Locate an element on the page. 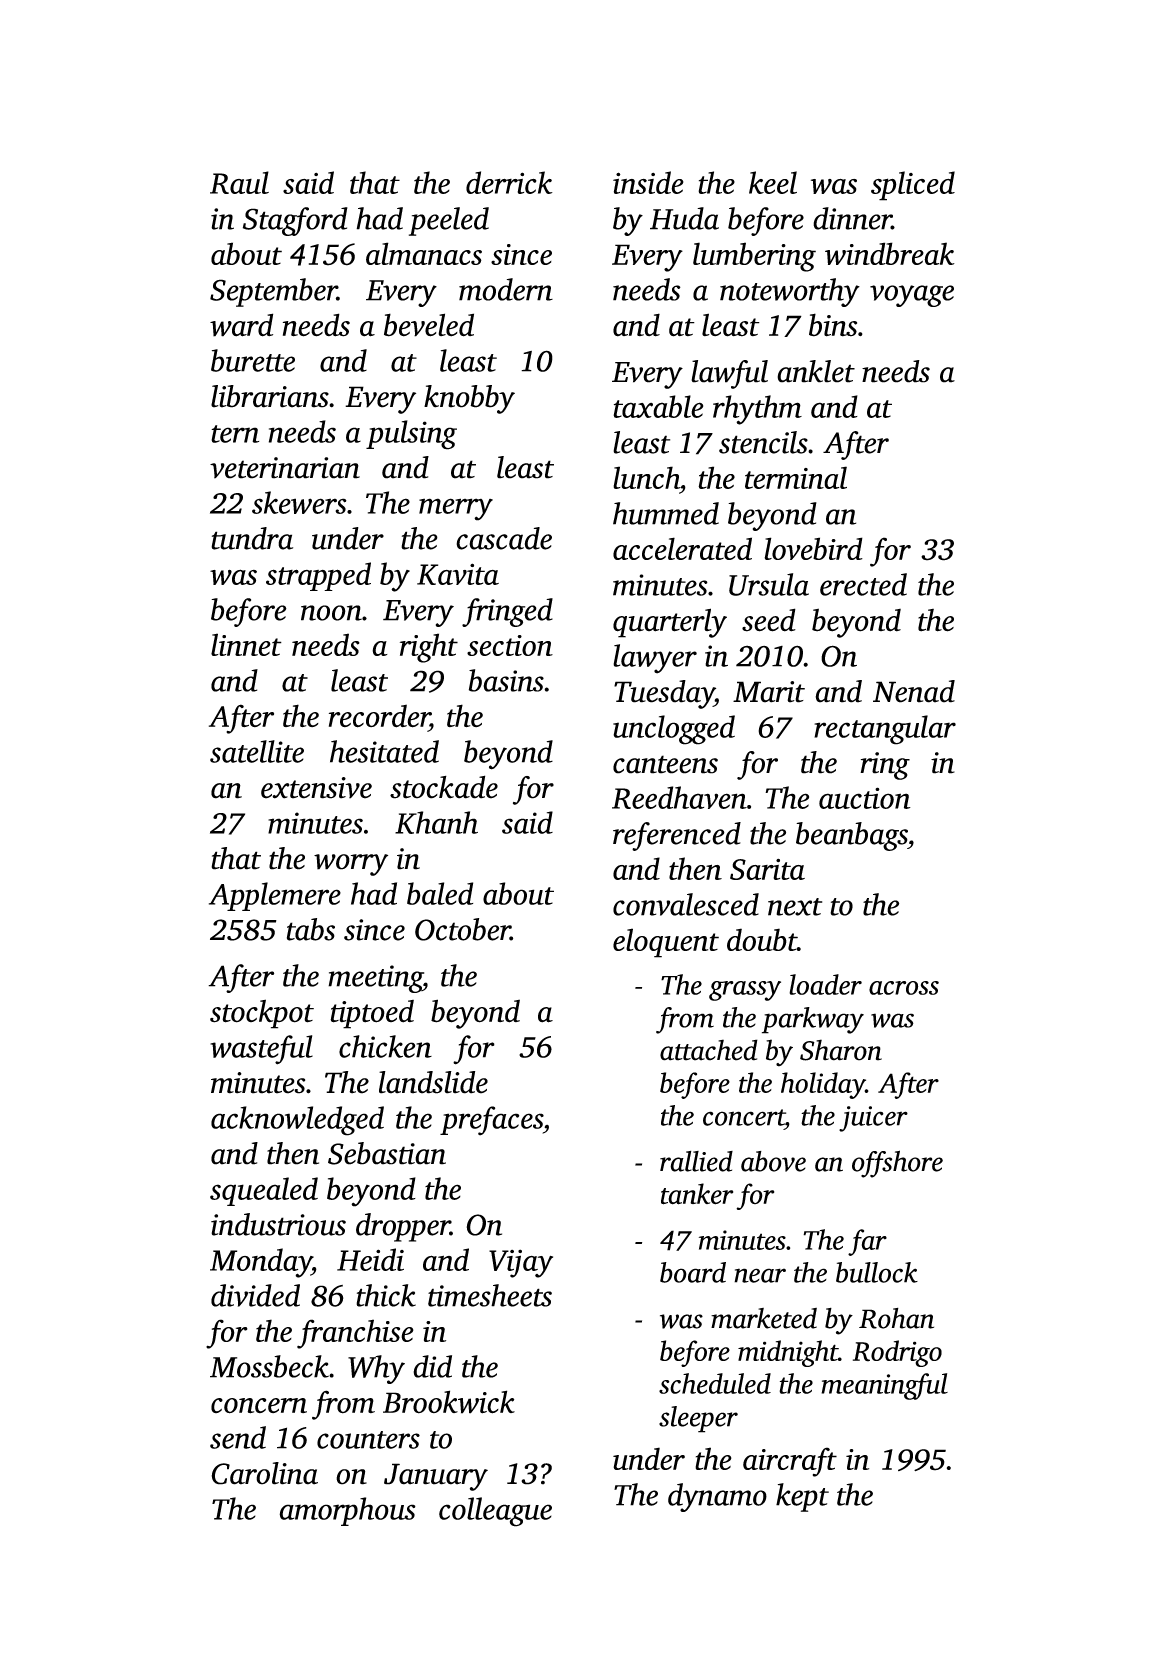 The width and height of the page is (1165, 1654). September is located at coordinates (273, 292).
